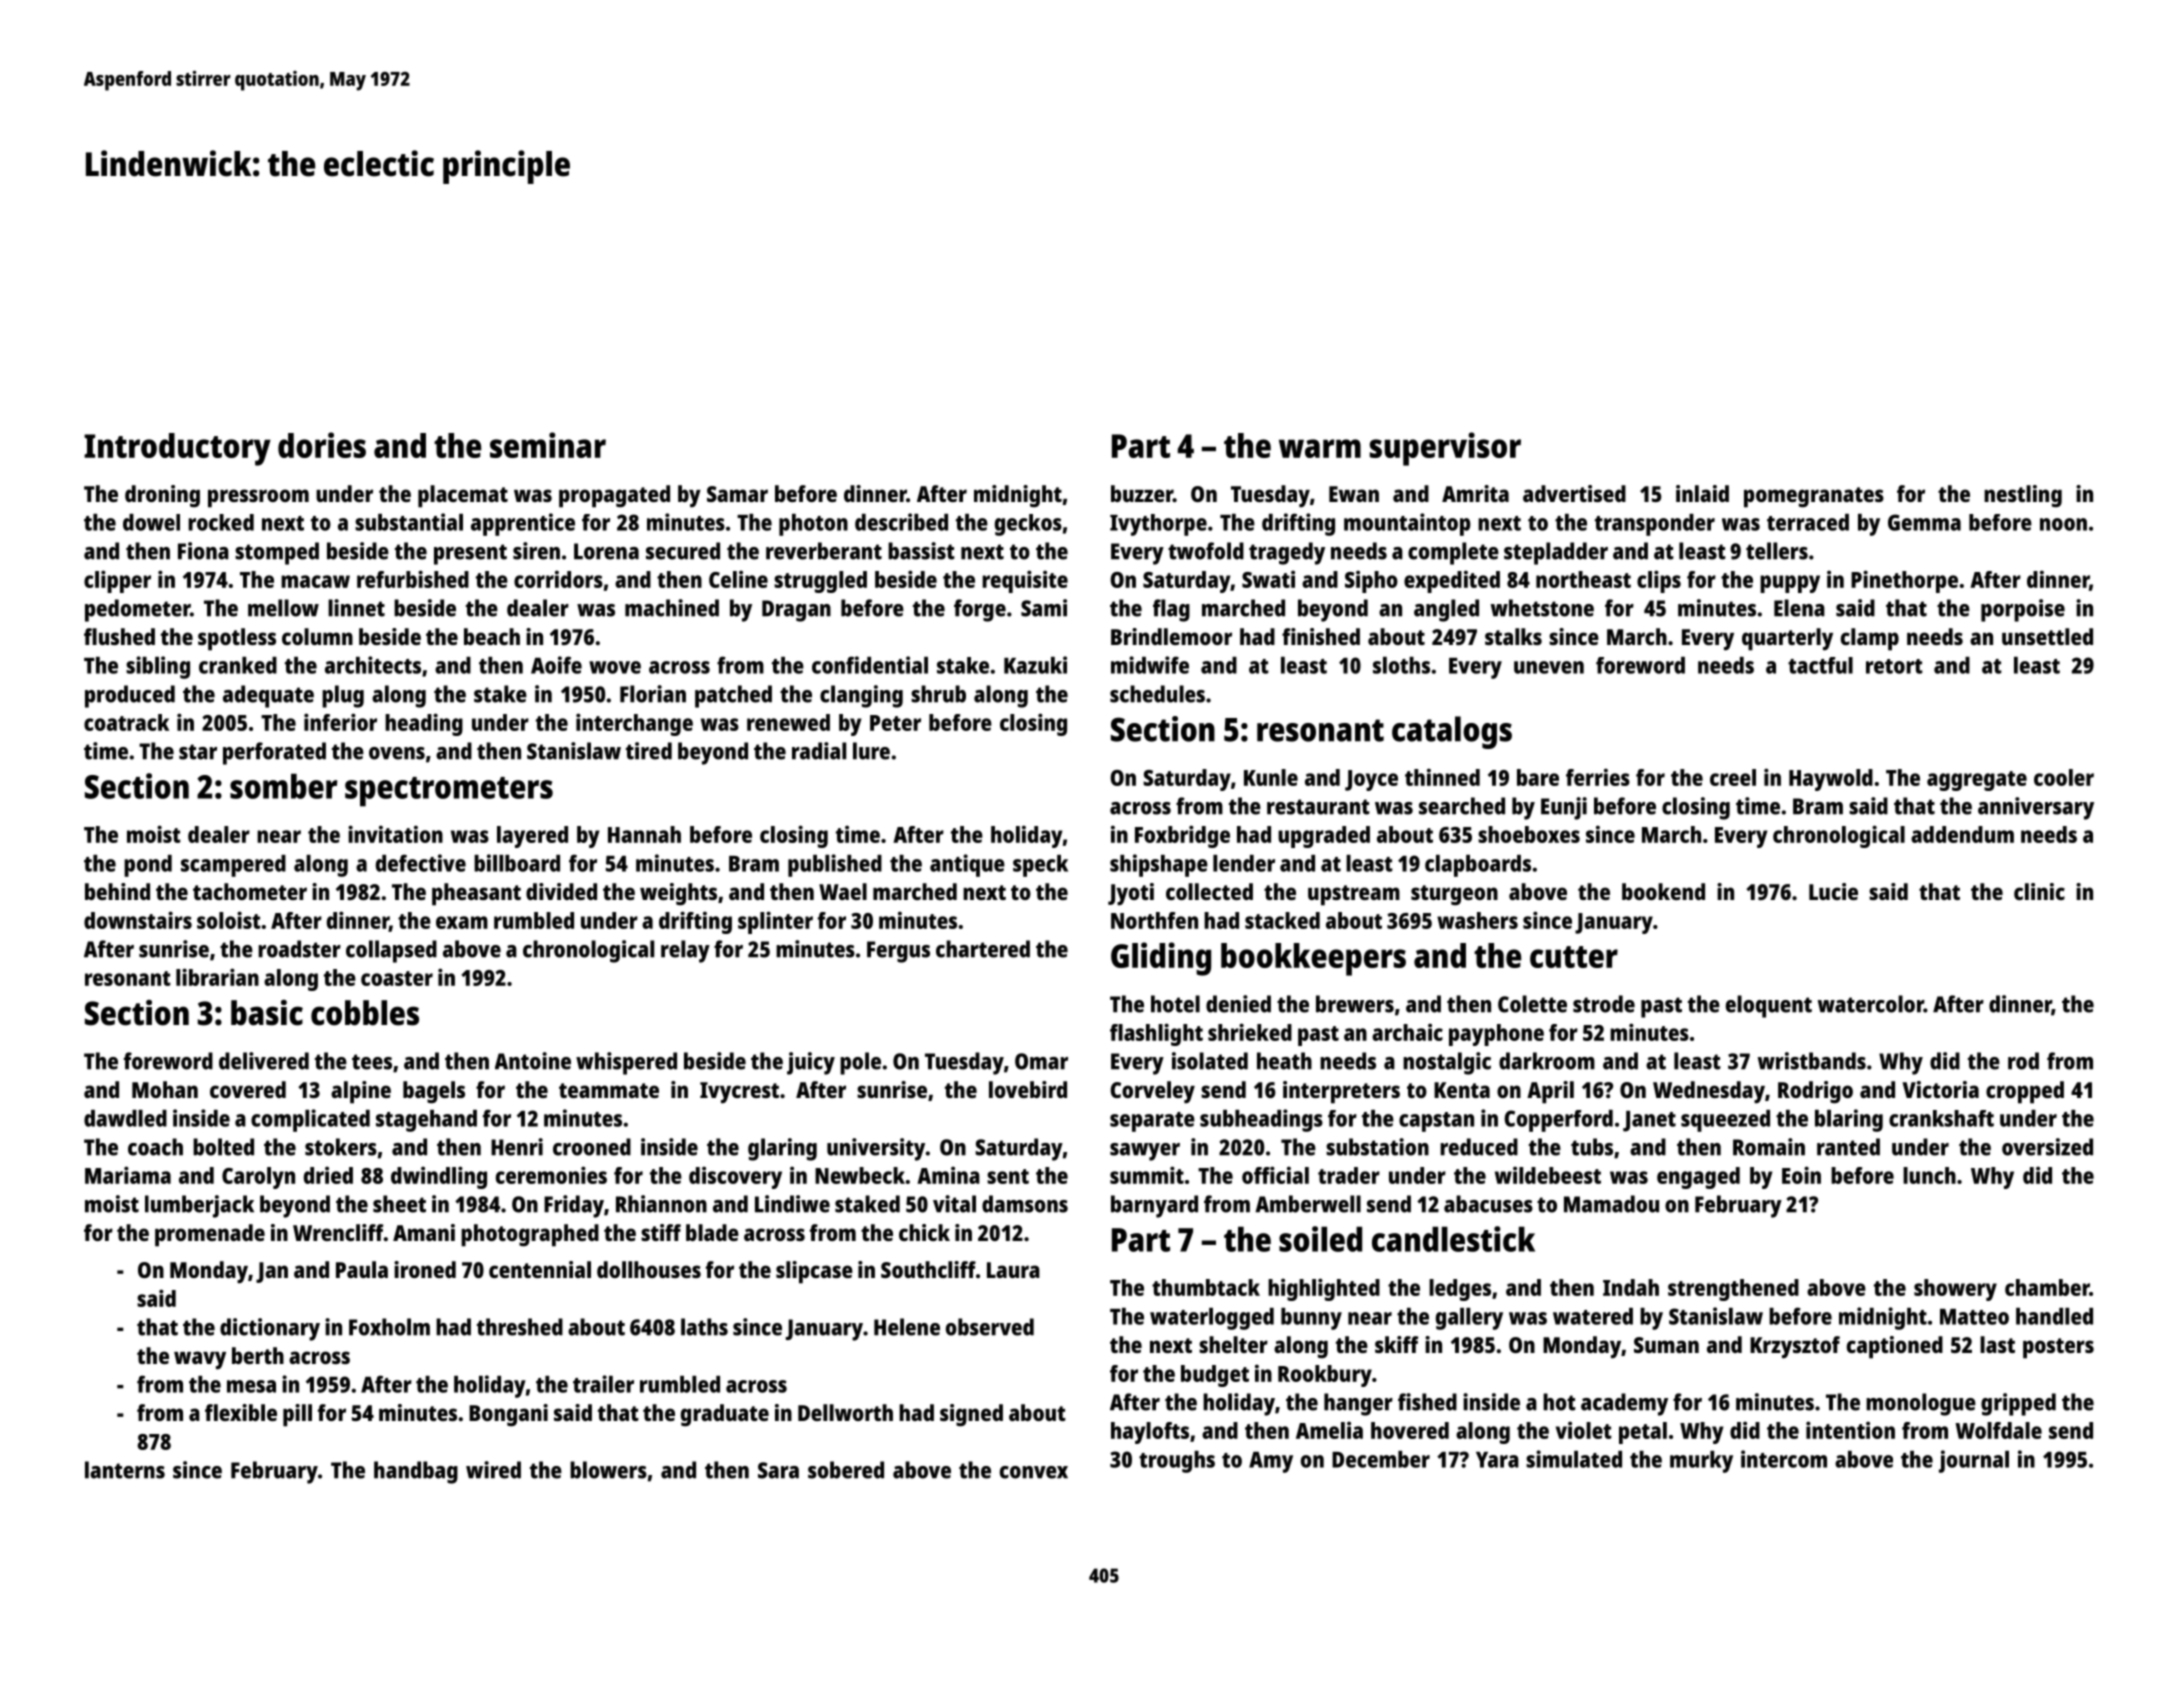  I want to click on lure, so click(871, 751).
